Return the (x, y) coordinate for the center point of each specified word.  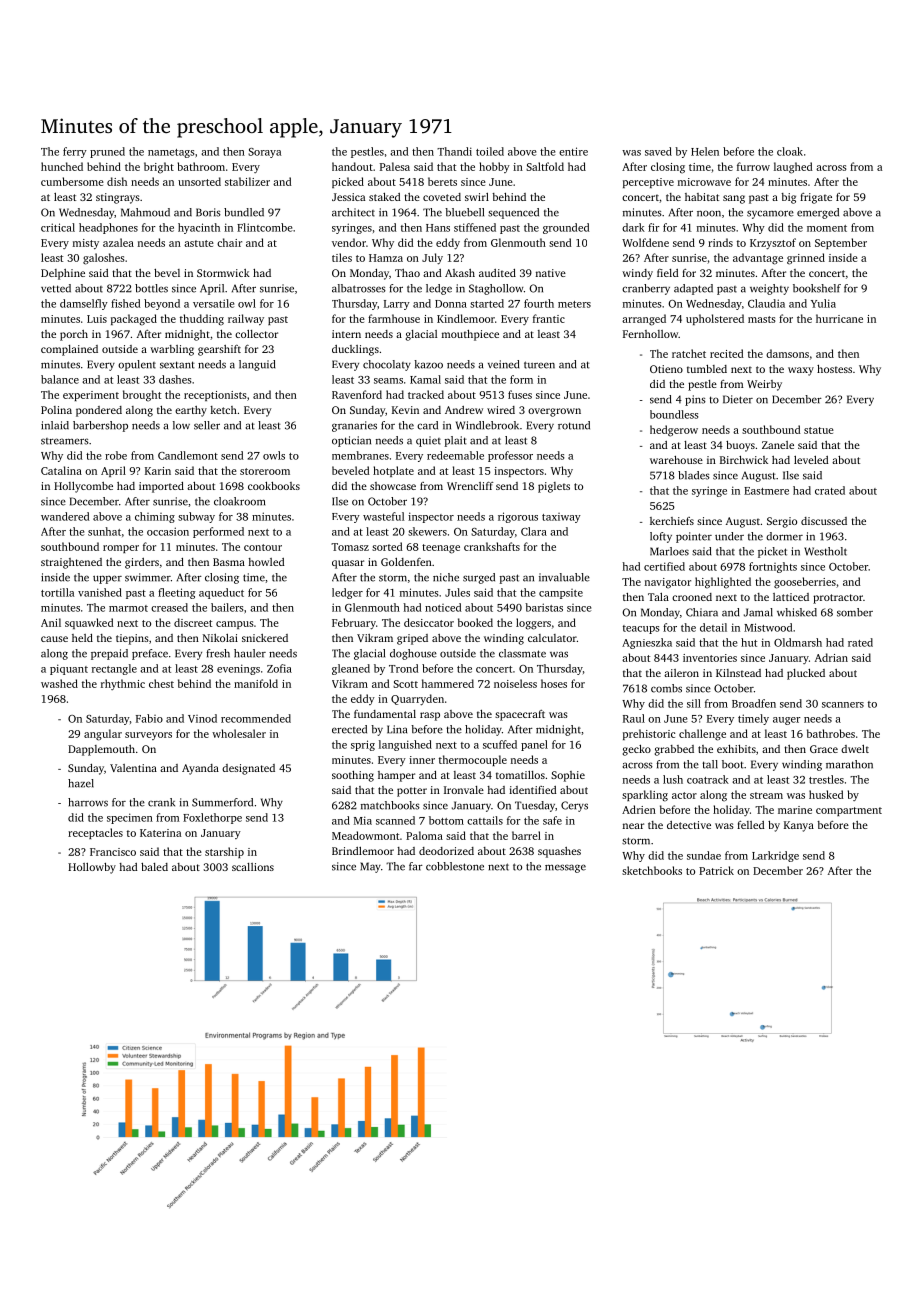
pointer (694, 537)
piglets (554, 487)
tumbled (707, 369)
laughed (793, 168)
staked (385, 197)
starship (224, 852)
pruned (107, 152)
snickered (265, 638)
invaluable (564, 577)
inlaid (55, 425)
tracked (426, 394)
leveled (811, 460)
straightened (71, 563)
